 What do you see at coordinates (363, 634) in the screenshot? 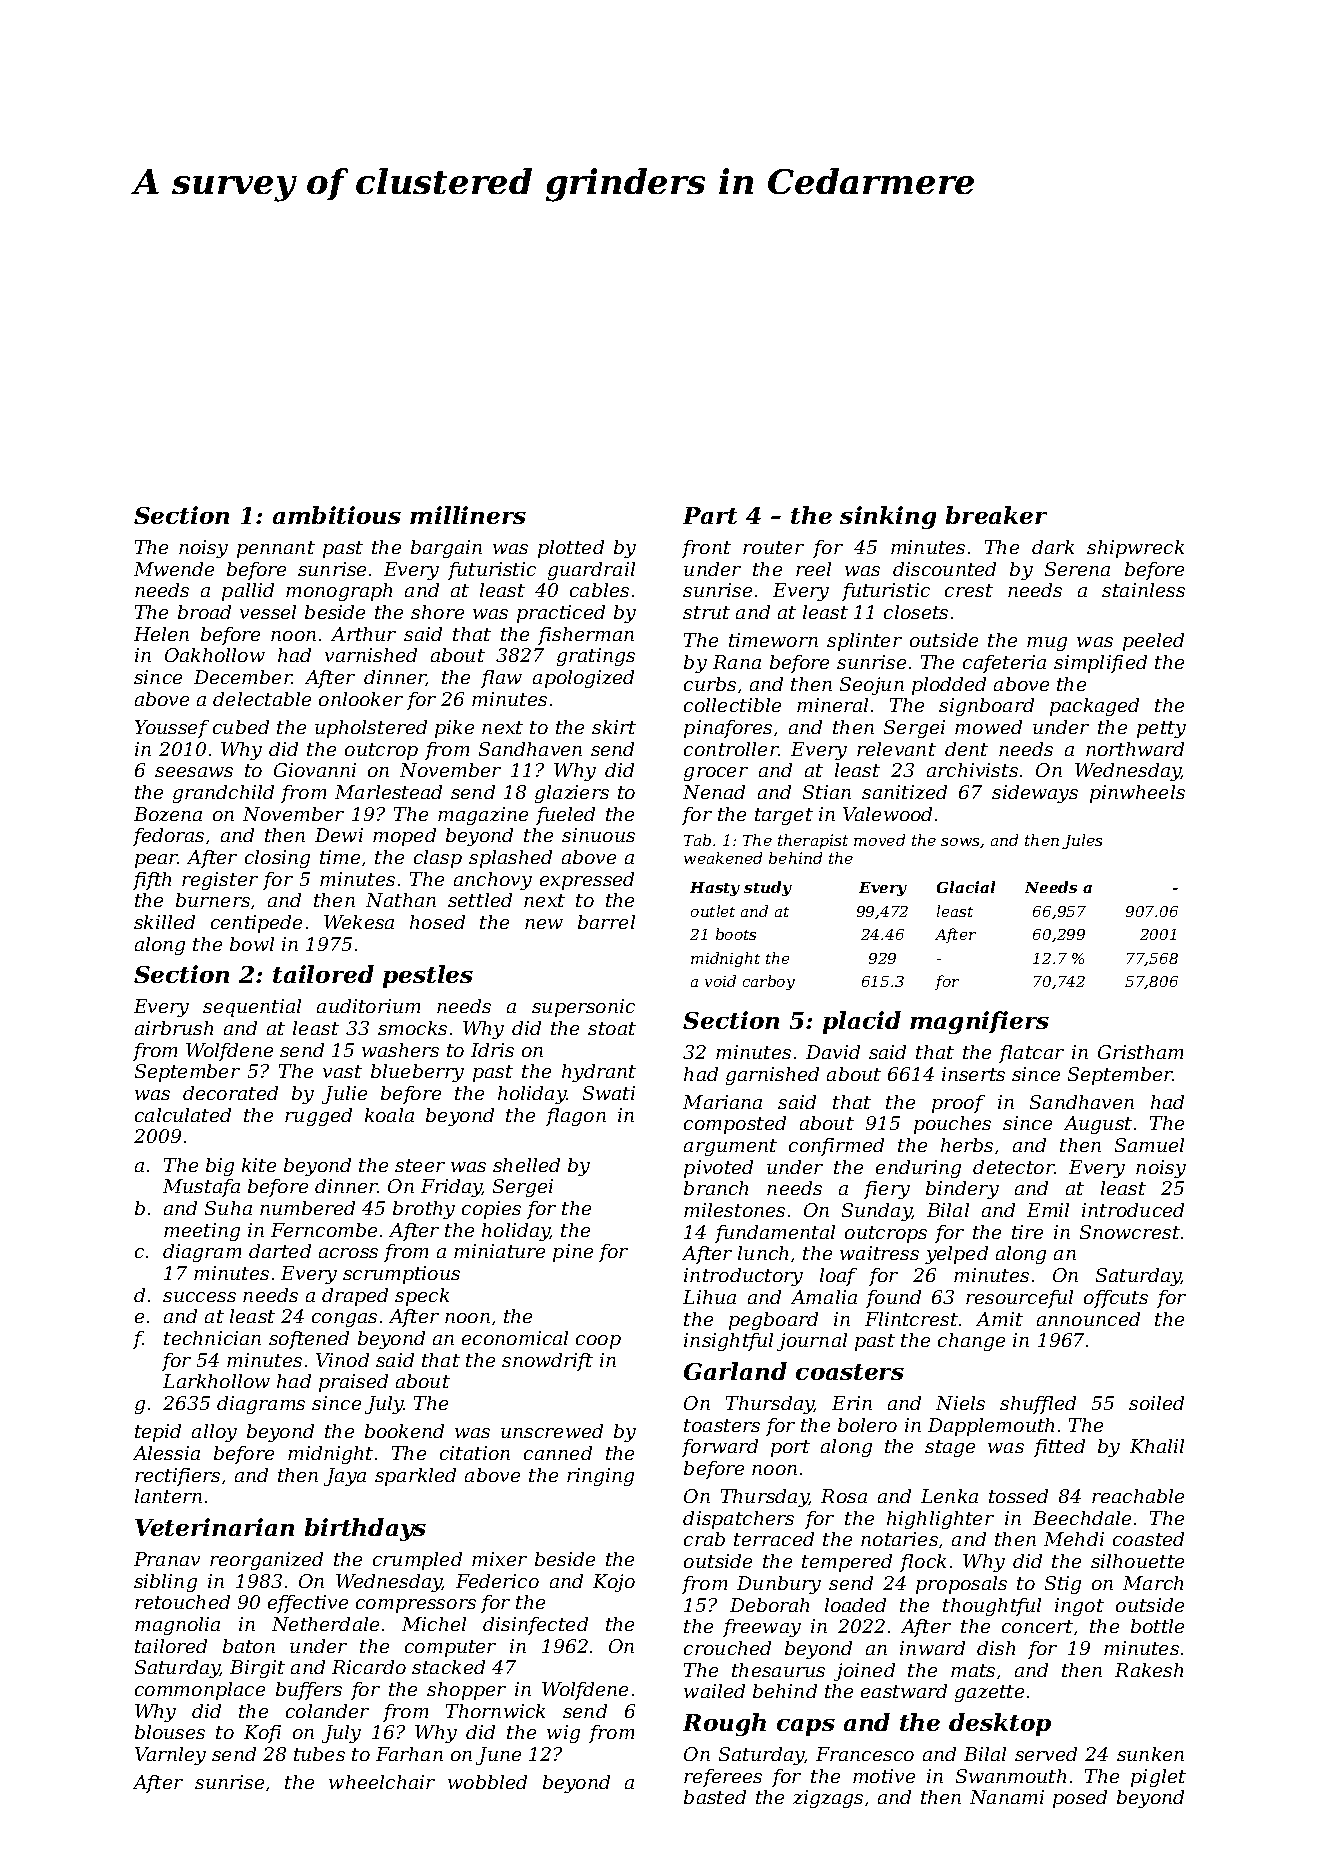
I see `Arthur` at bounding box center [363, 634].
